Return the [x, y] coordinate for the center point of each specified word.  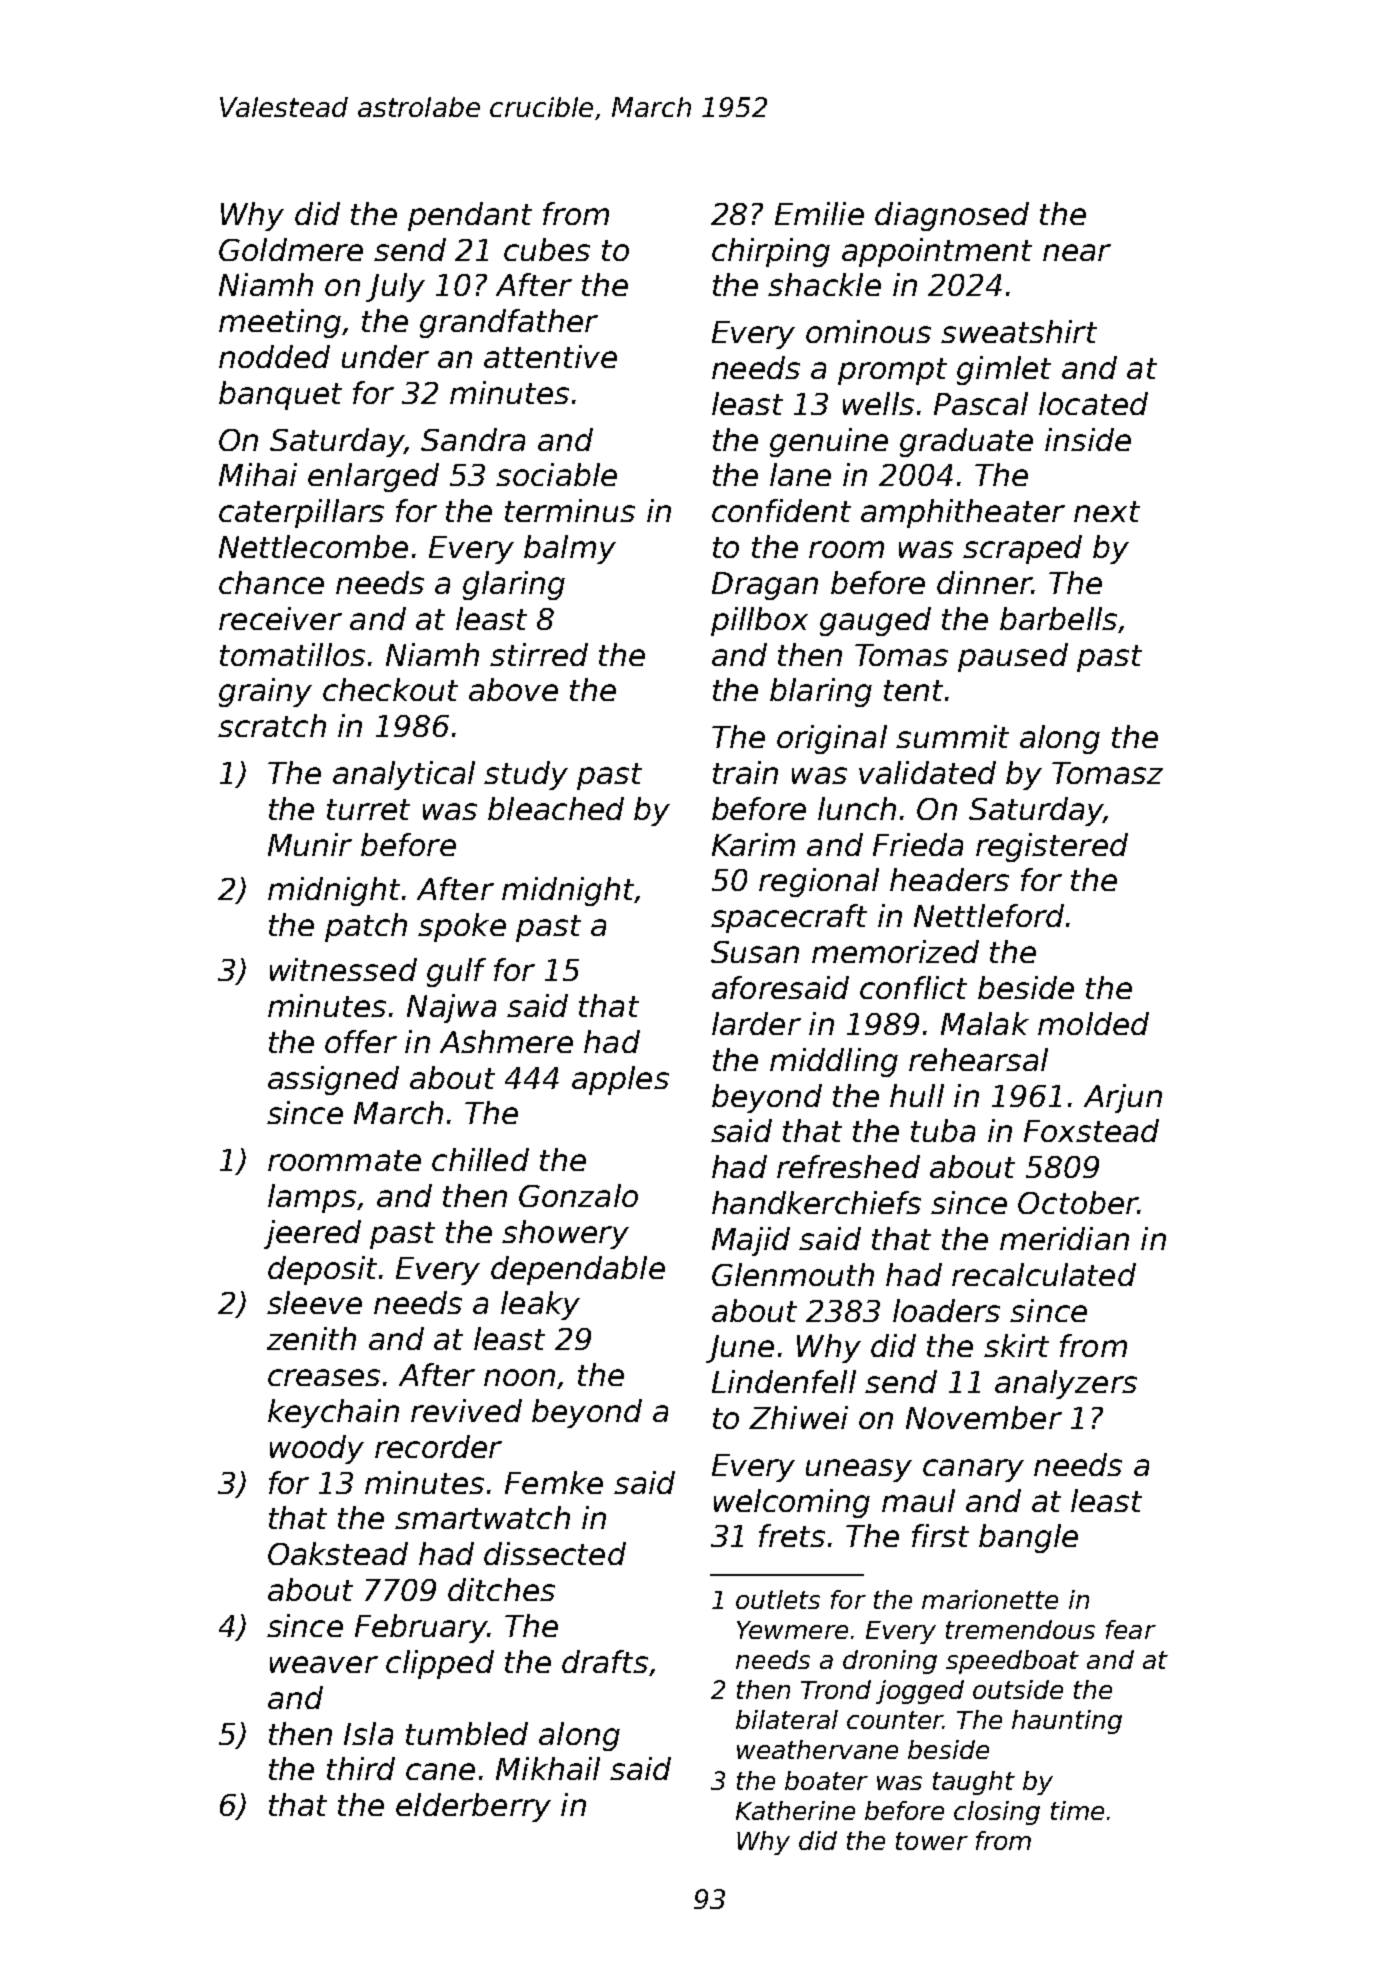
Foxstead [1091, 1130]
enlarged [373, 477]
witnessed [343, 969]
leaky [540, 1305]
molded [1093, 1023]
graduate [966, 442]
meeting [280, 323]
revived [466, 1410]
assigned [333, 1080]
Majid [751, 1241]
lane [800, 474]
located [1093, 403]
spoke [462, 927]
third [361, 1768]
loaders [946, 1310]
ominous [868, 331]
